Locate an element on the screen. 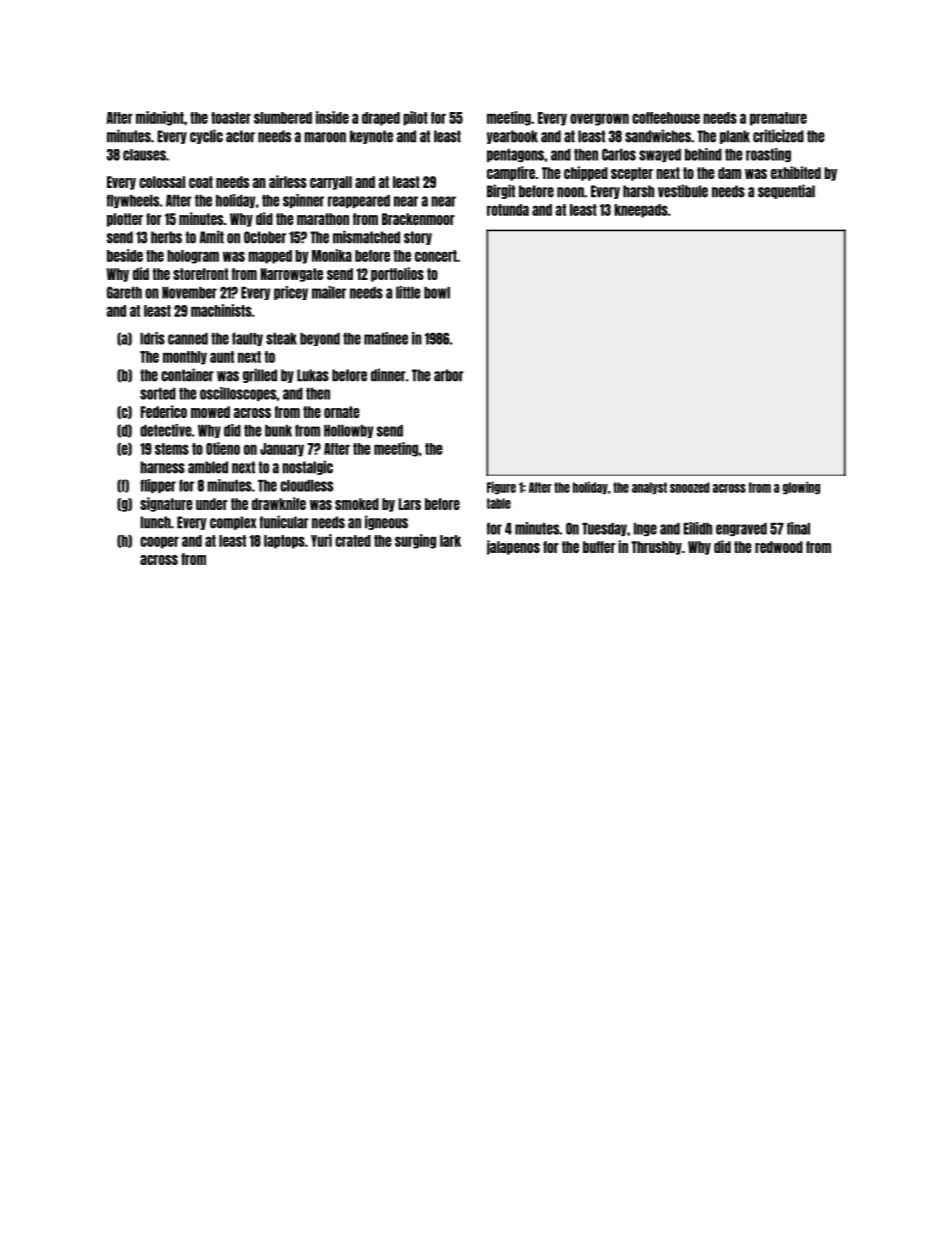  overgrown is located at coordinates (599, 119).
